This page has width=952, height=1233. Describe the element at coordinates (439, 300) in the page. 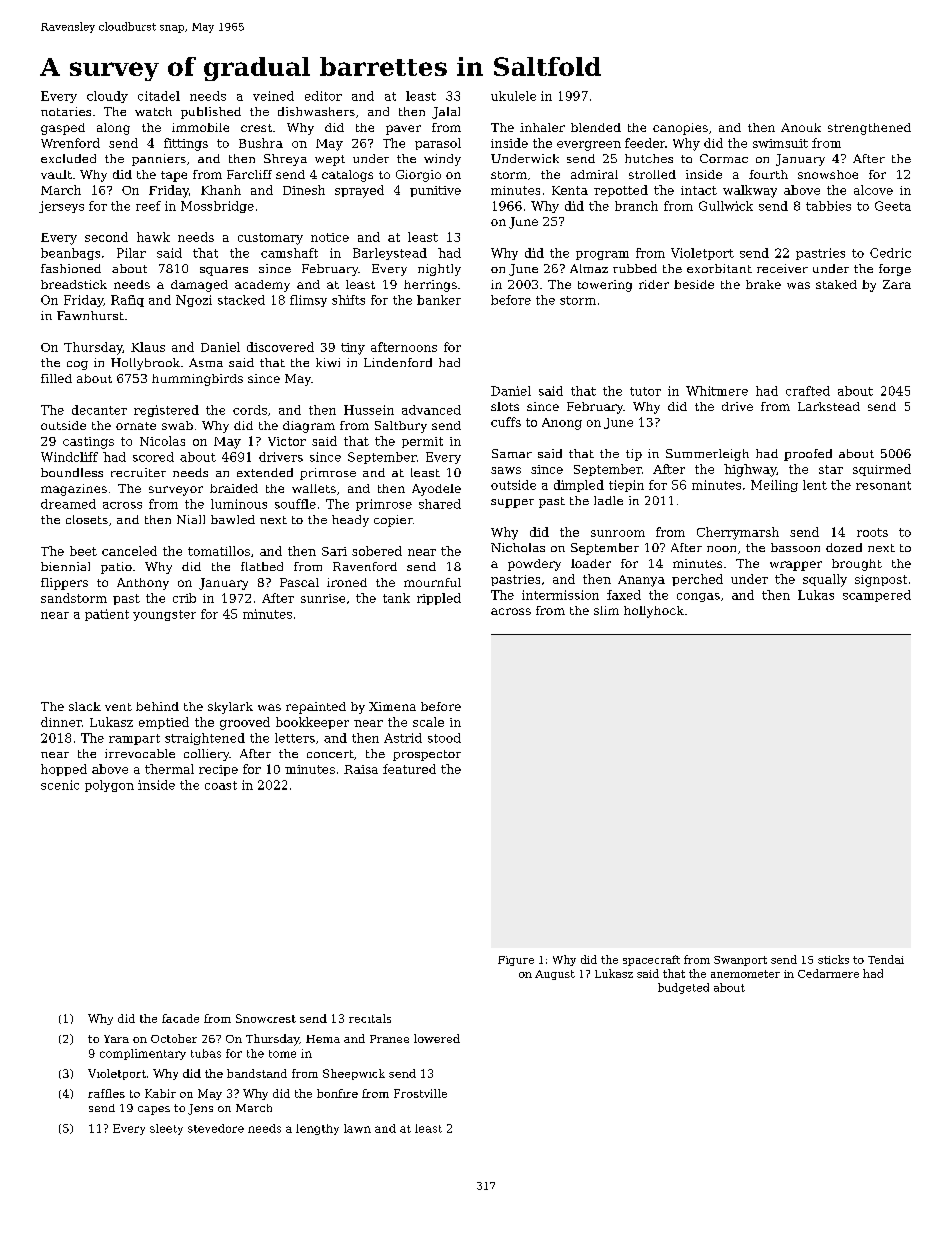

I see `banker` at that location.
